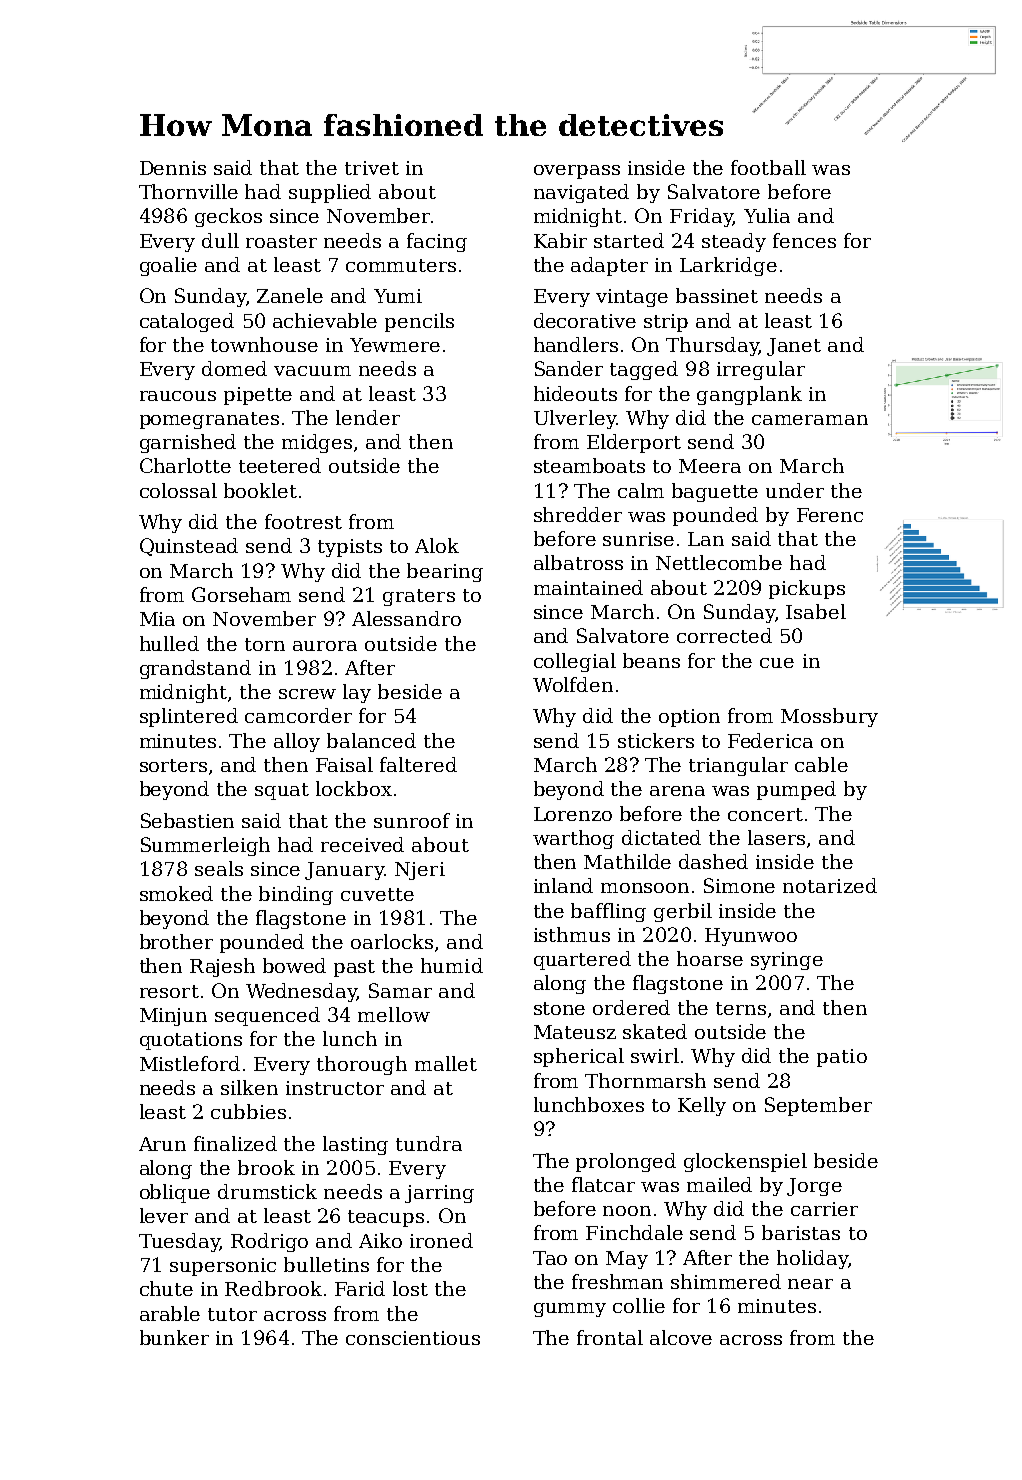  I want to click on football, so click(768, 167).
